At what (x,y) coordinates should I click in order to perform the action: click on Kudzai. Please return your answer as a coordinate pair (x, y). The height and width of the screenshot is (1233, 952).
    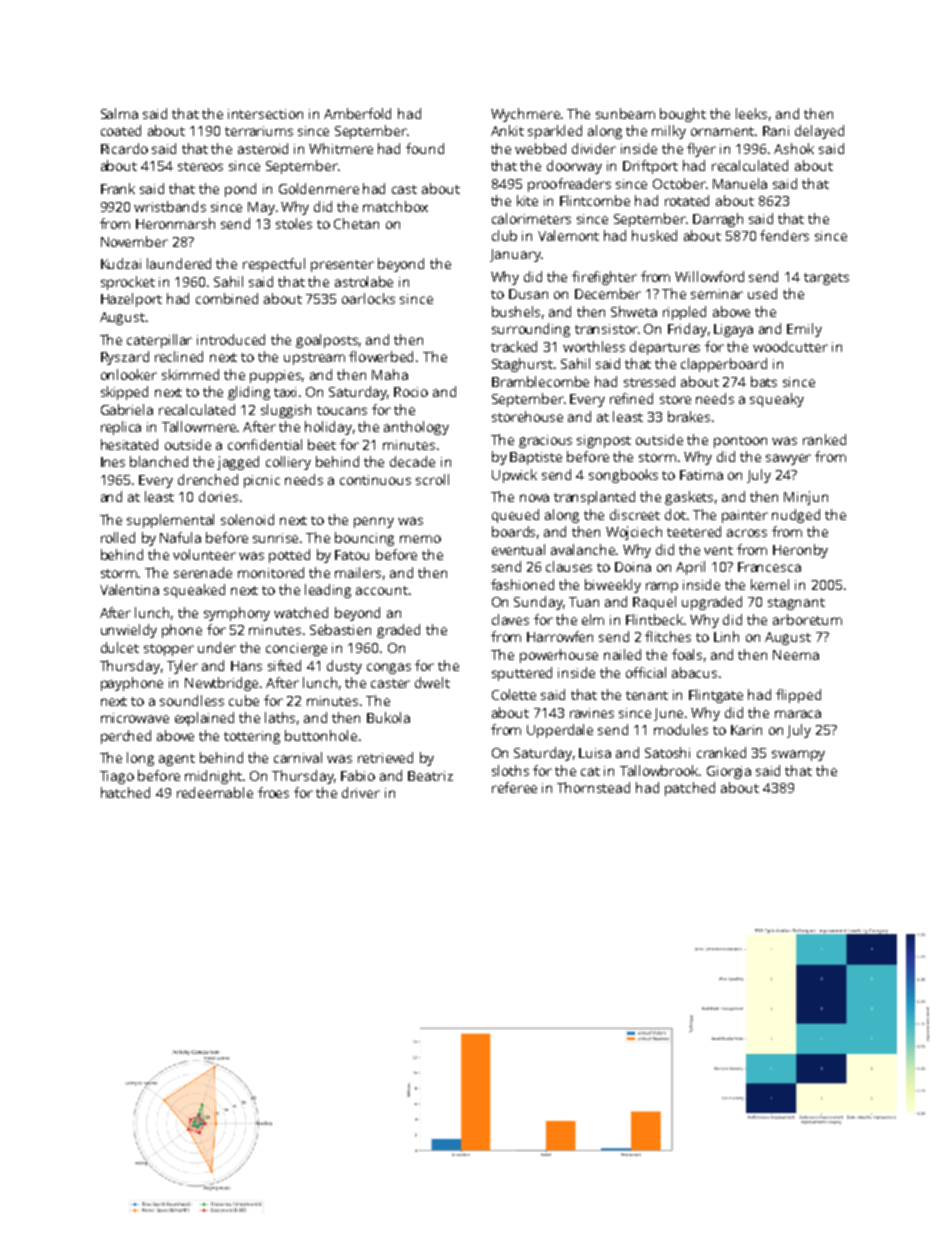
    Looking at the image, I should click on (121, 263).
